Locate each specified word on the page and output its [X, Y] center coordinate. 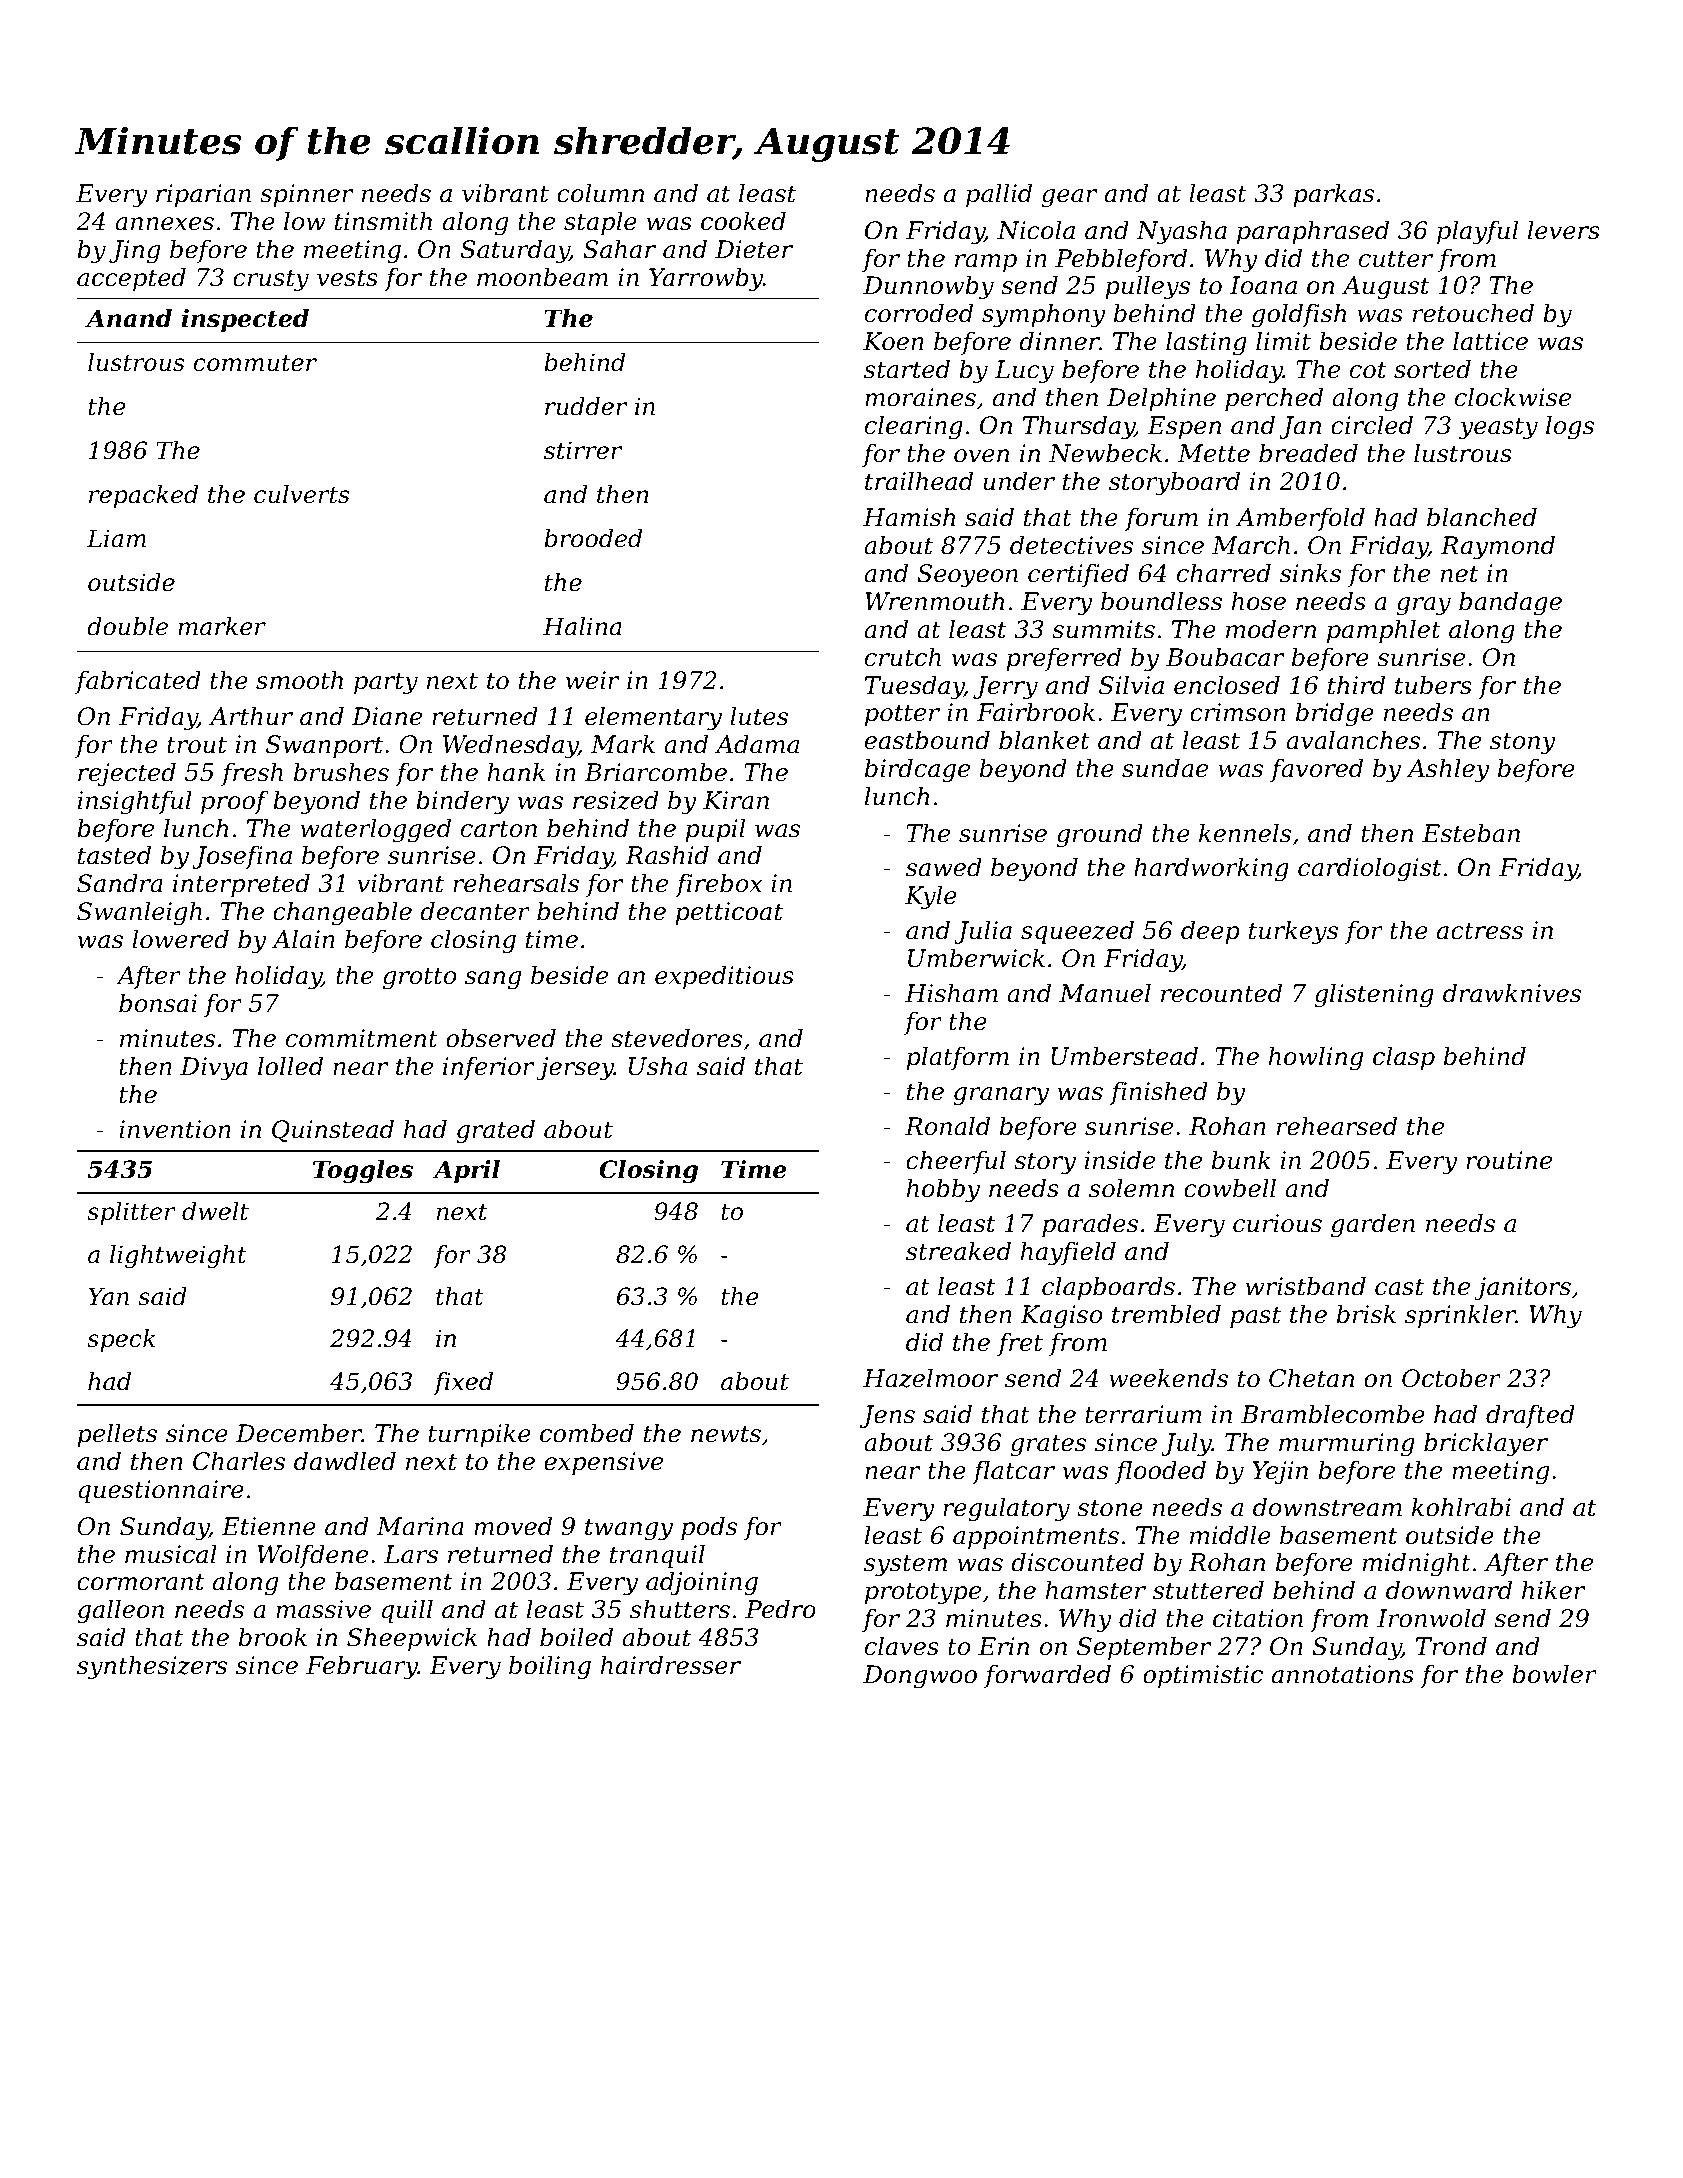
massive [323, 1609]
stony [1523, 743]
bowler [1554, 1674]
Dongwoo [920, 1677]
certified [1078, 575]
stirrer [583, 450]
